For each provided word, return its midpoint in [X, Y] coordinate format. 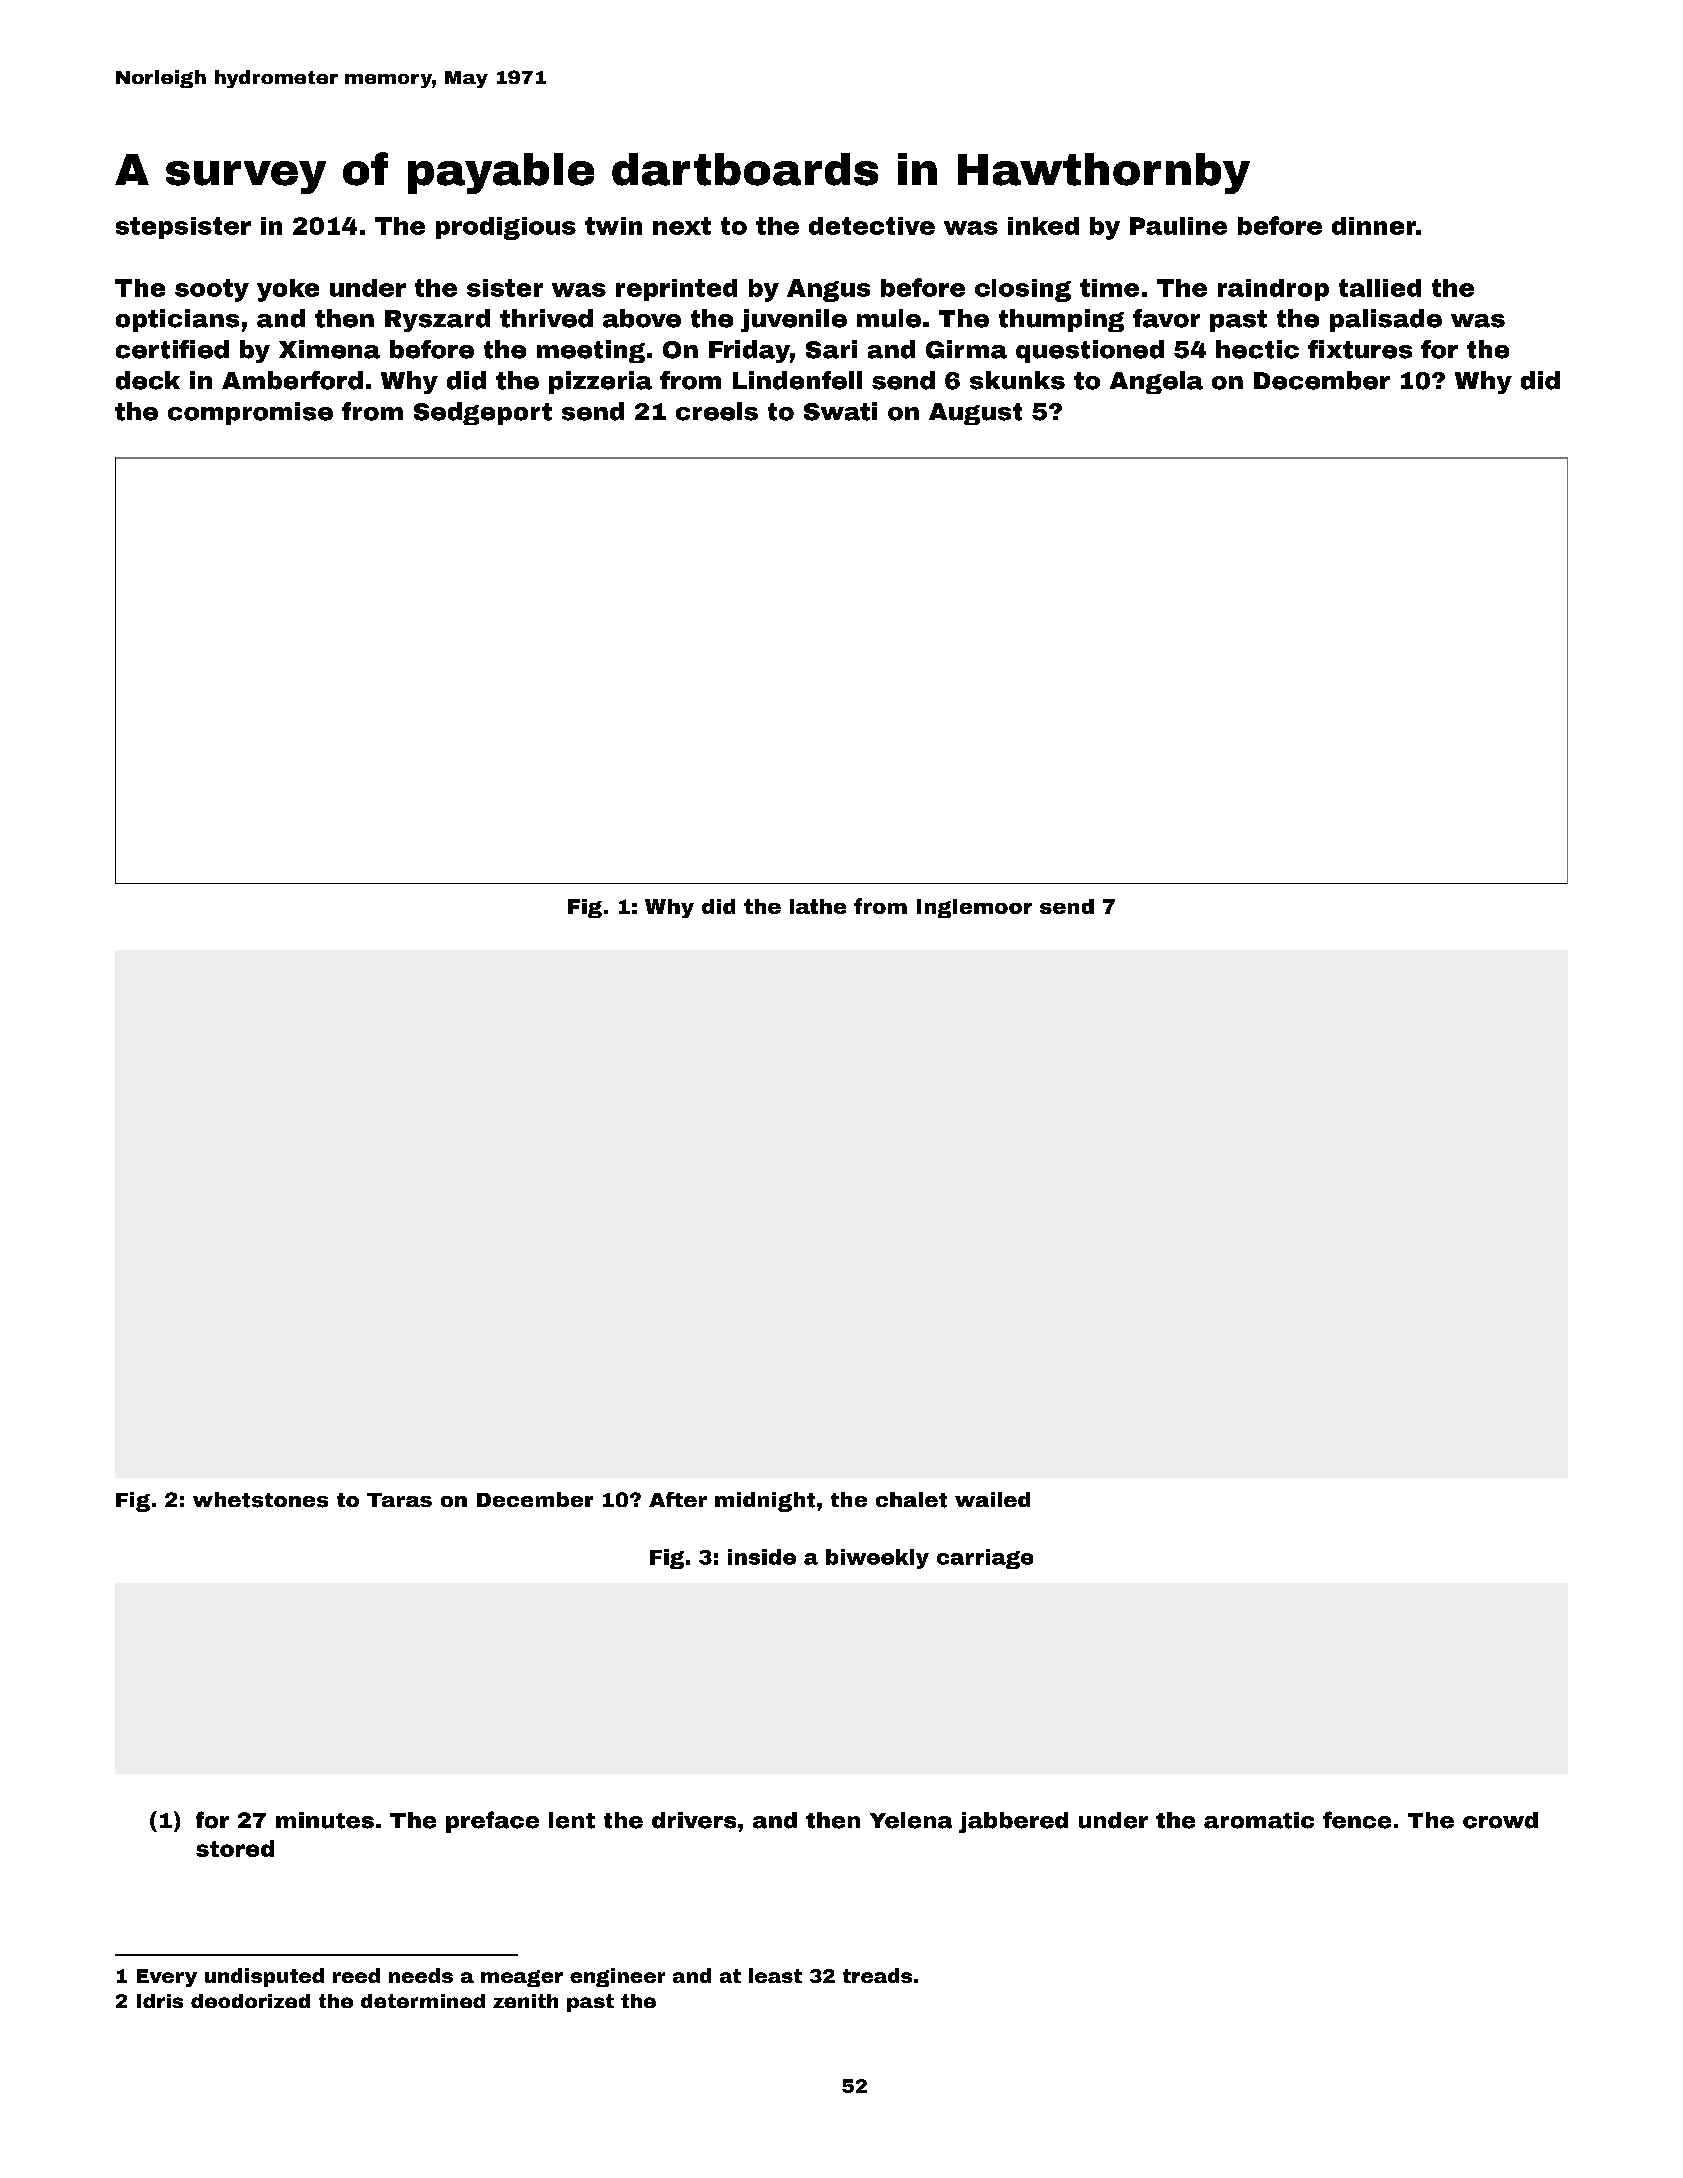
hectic [1257, 349]
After [678, 1499]
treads [877, 1975]
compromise [250, 413]
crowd [1500, 1820]
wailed [992, 1499]
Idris [160, 2001]
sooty [212, 290]
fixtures [1360, 349]
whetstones [260, 1500]
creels [717, 411]
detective [872, 226]
